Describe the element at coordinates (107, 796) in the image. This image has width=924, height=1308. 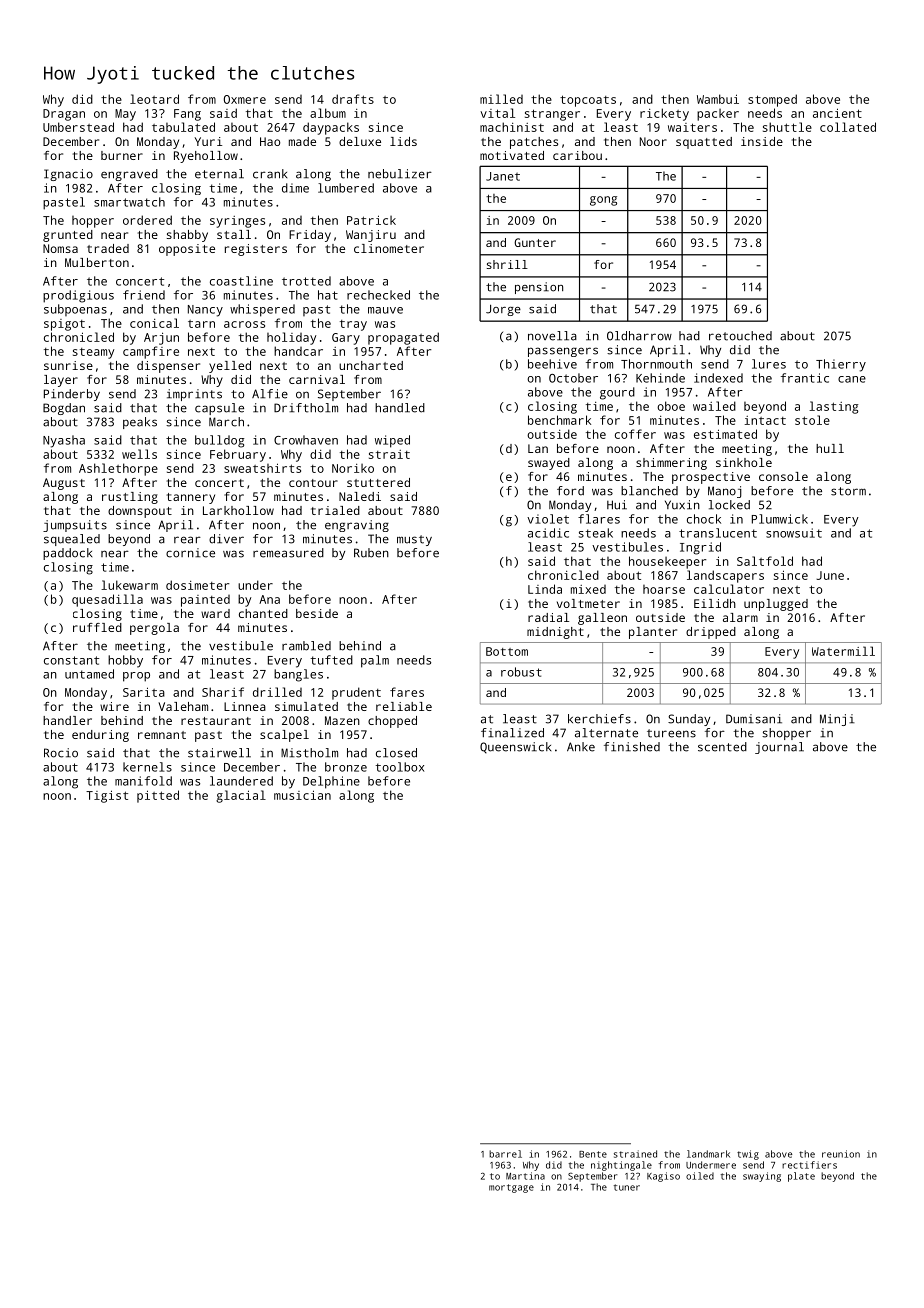
I see `Tigist` at that location.
